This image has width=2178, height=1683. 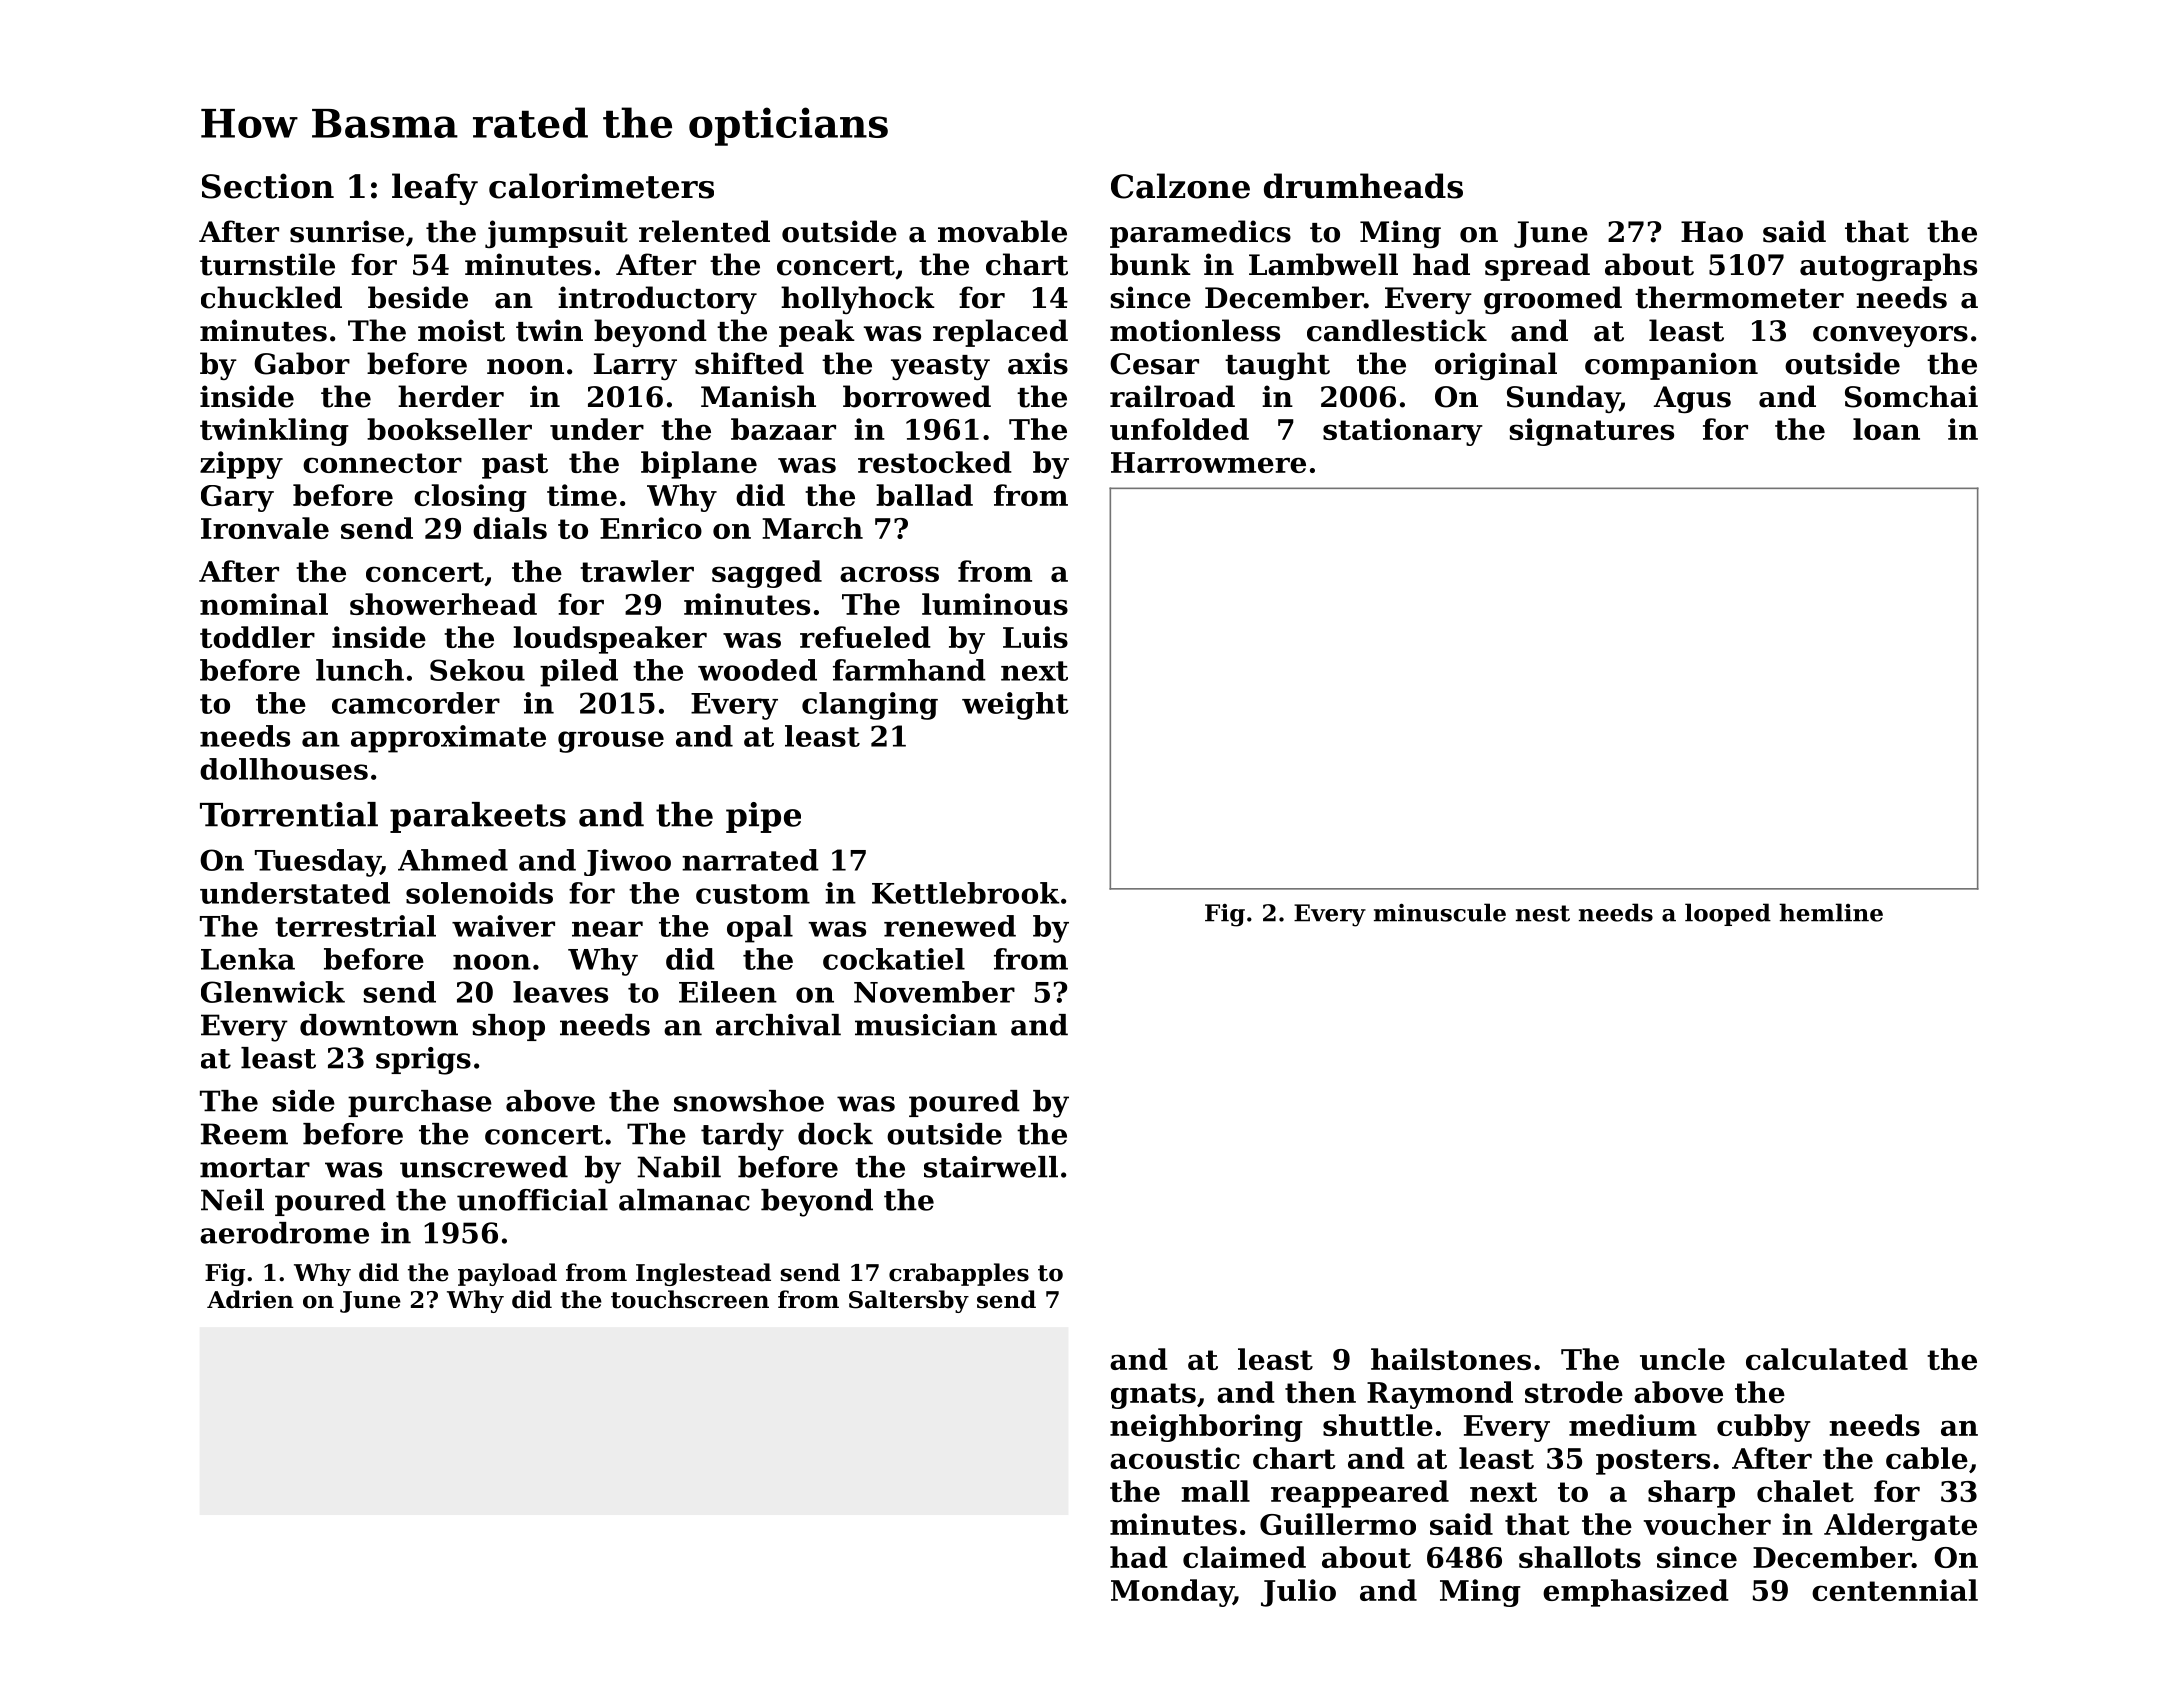 I want to click on approximate, so click(x=448, y=739).
